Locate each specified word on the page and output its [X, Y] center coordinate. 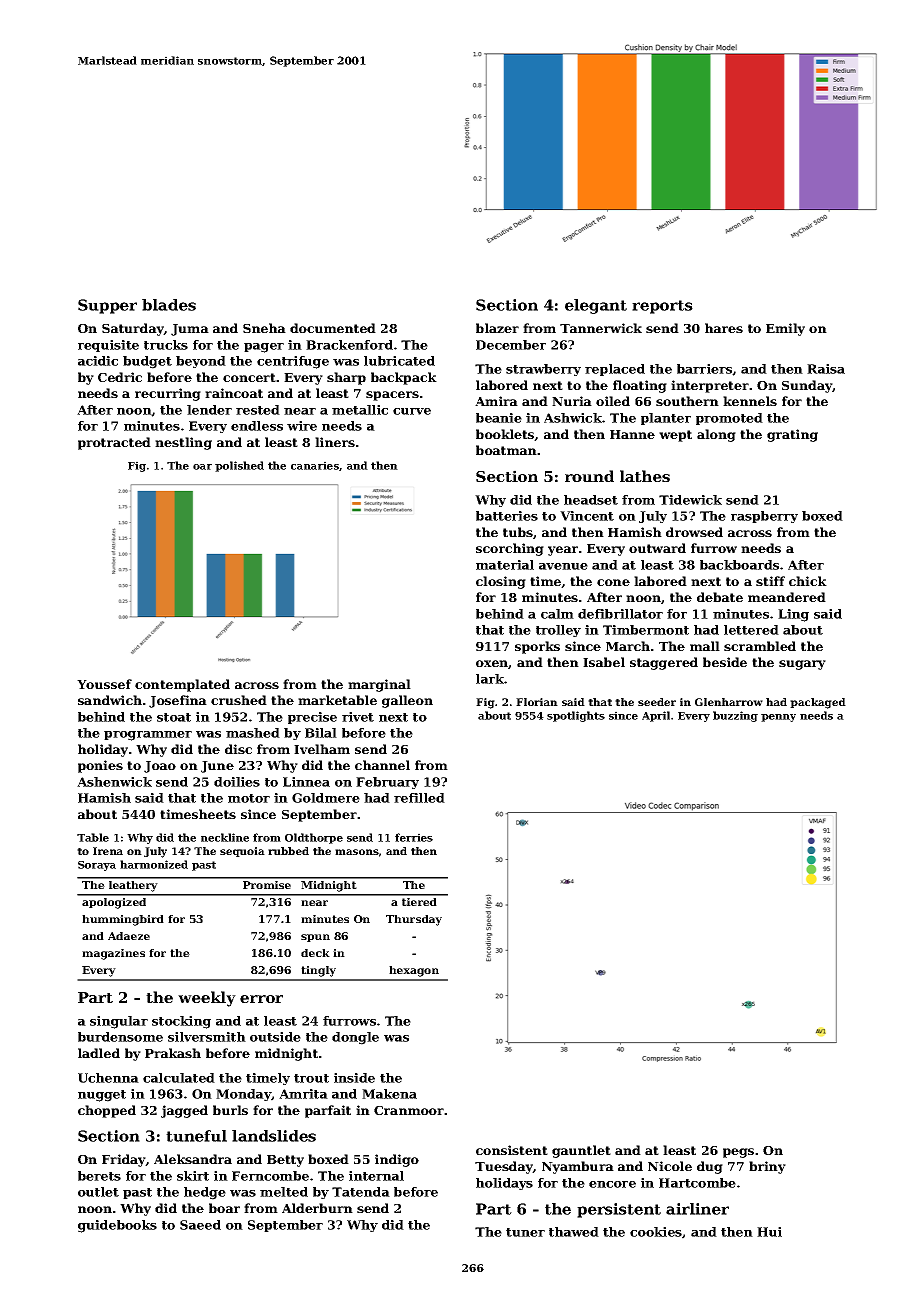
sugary [802, 665]
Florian [537, 702]
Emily [785, 329]
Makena [389, 1094]
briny [767, 1167]
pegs [738, 1153]
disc [238, 749]
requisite [108, 346]
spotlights [576, 716]
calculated [179, 1078]
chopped [107, 1111]
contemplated [182, 685]
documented [333, 328]
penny [778, 718]
